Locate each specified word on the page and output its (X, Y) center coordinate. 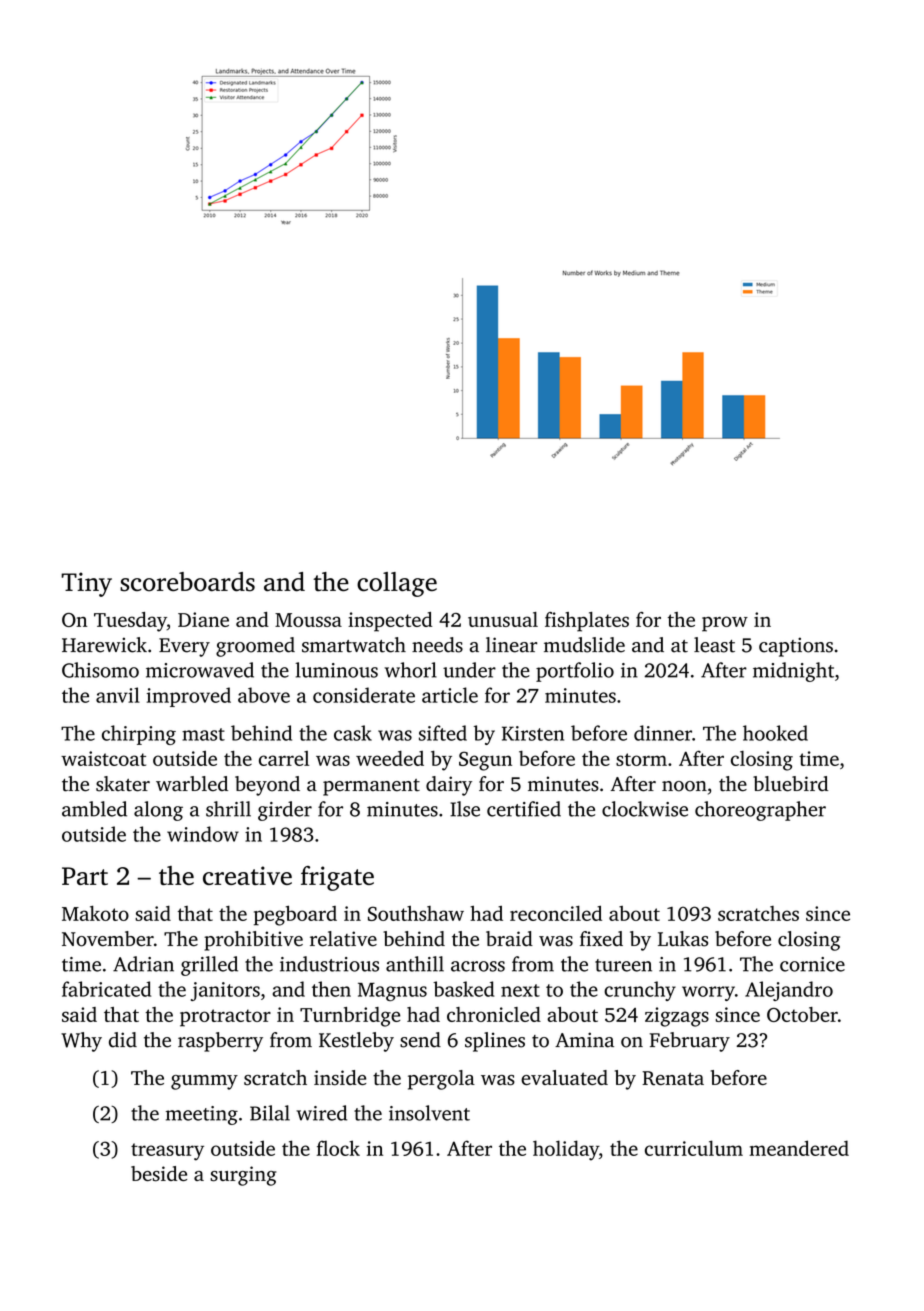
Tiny (86, 584)
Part (85, 876)
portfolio (575, 672)
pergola (441, 1080)
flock (338, 1148)
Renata (673, 1078)
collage (397, 584)
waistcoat (103, 758)
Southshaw (416, 913)
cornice (812, 964)
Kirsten (533, 733)
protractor (225, 1018)
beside (159, 1174)
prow (725, 624)
